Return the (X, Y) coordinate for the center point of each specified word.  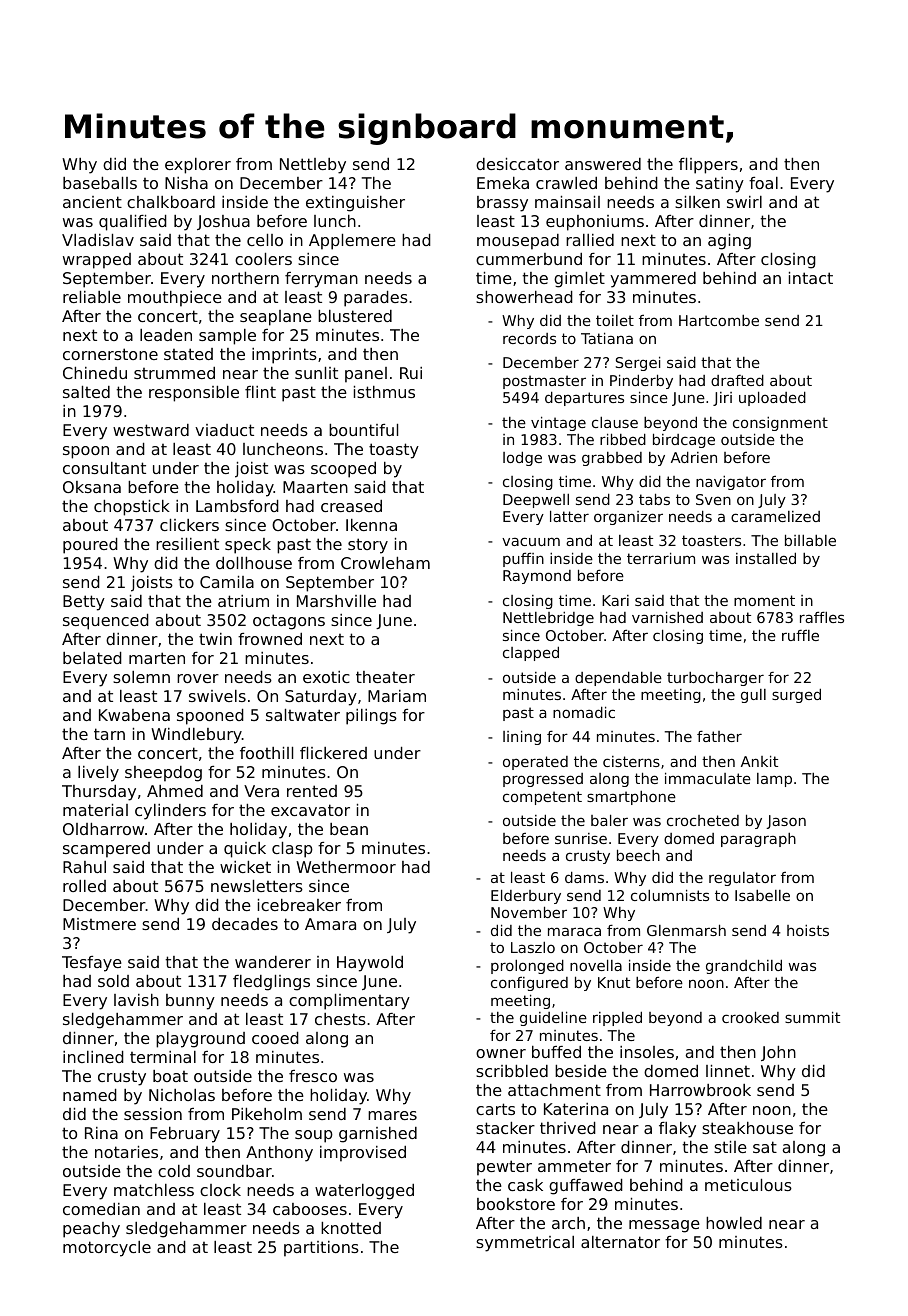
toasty (394, 451)
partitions (321, 1249)
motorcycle (107, 1249)
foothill (266, 753)
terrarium (661, 558)
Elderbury (526, 896)
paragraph (758, 840)
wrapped (97, 261)
